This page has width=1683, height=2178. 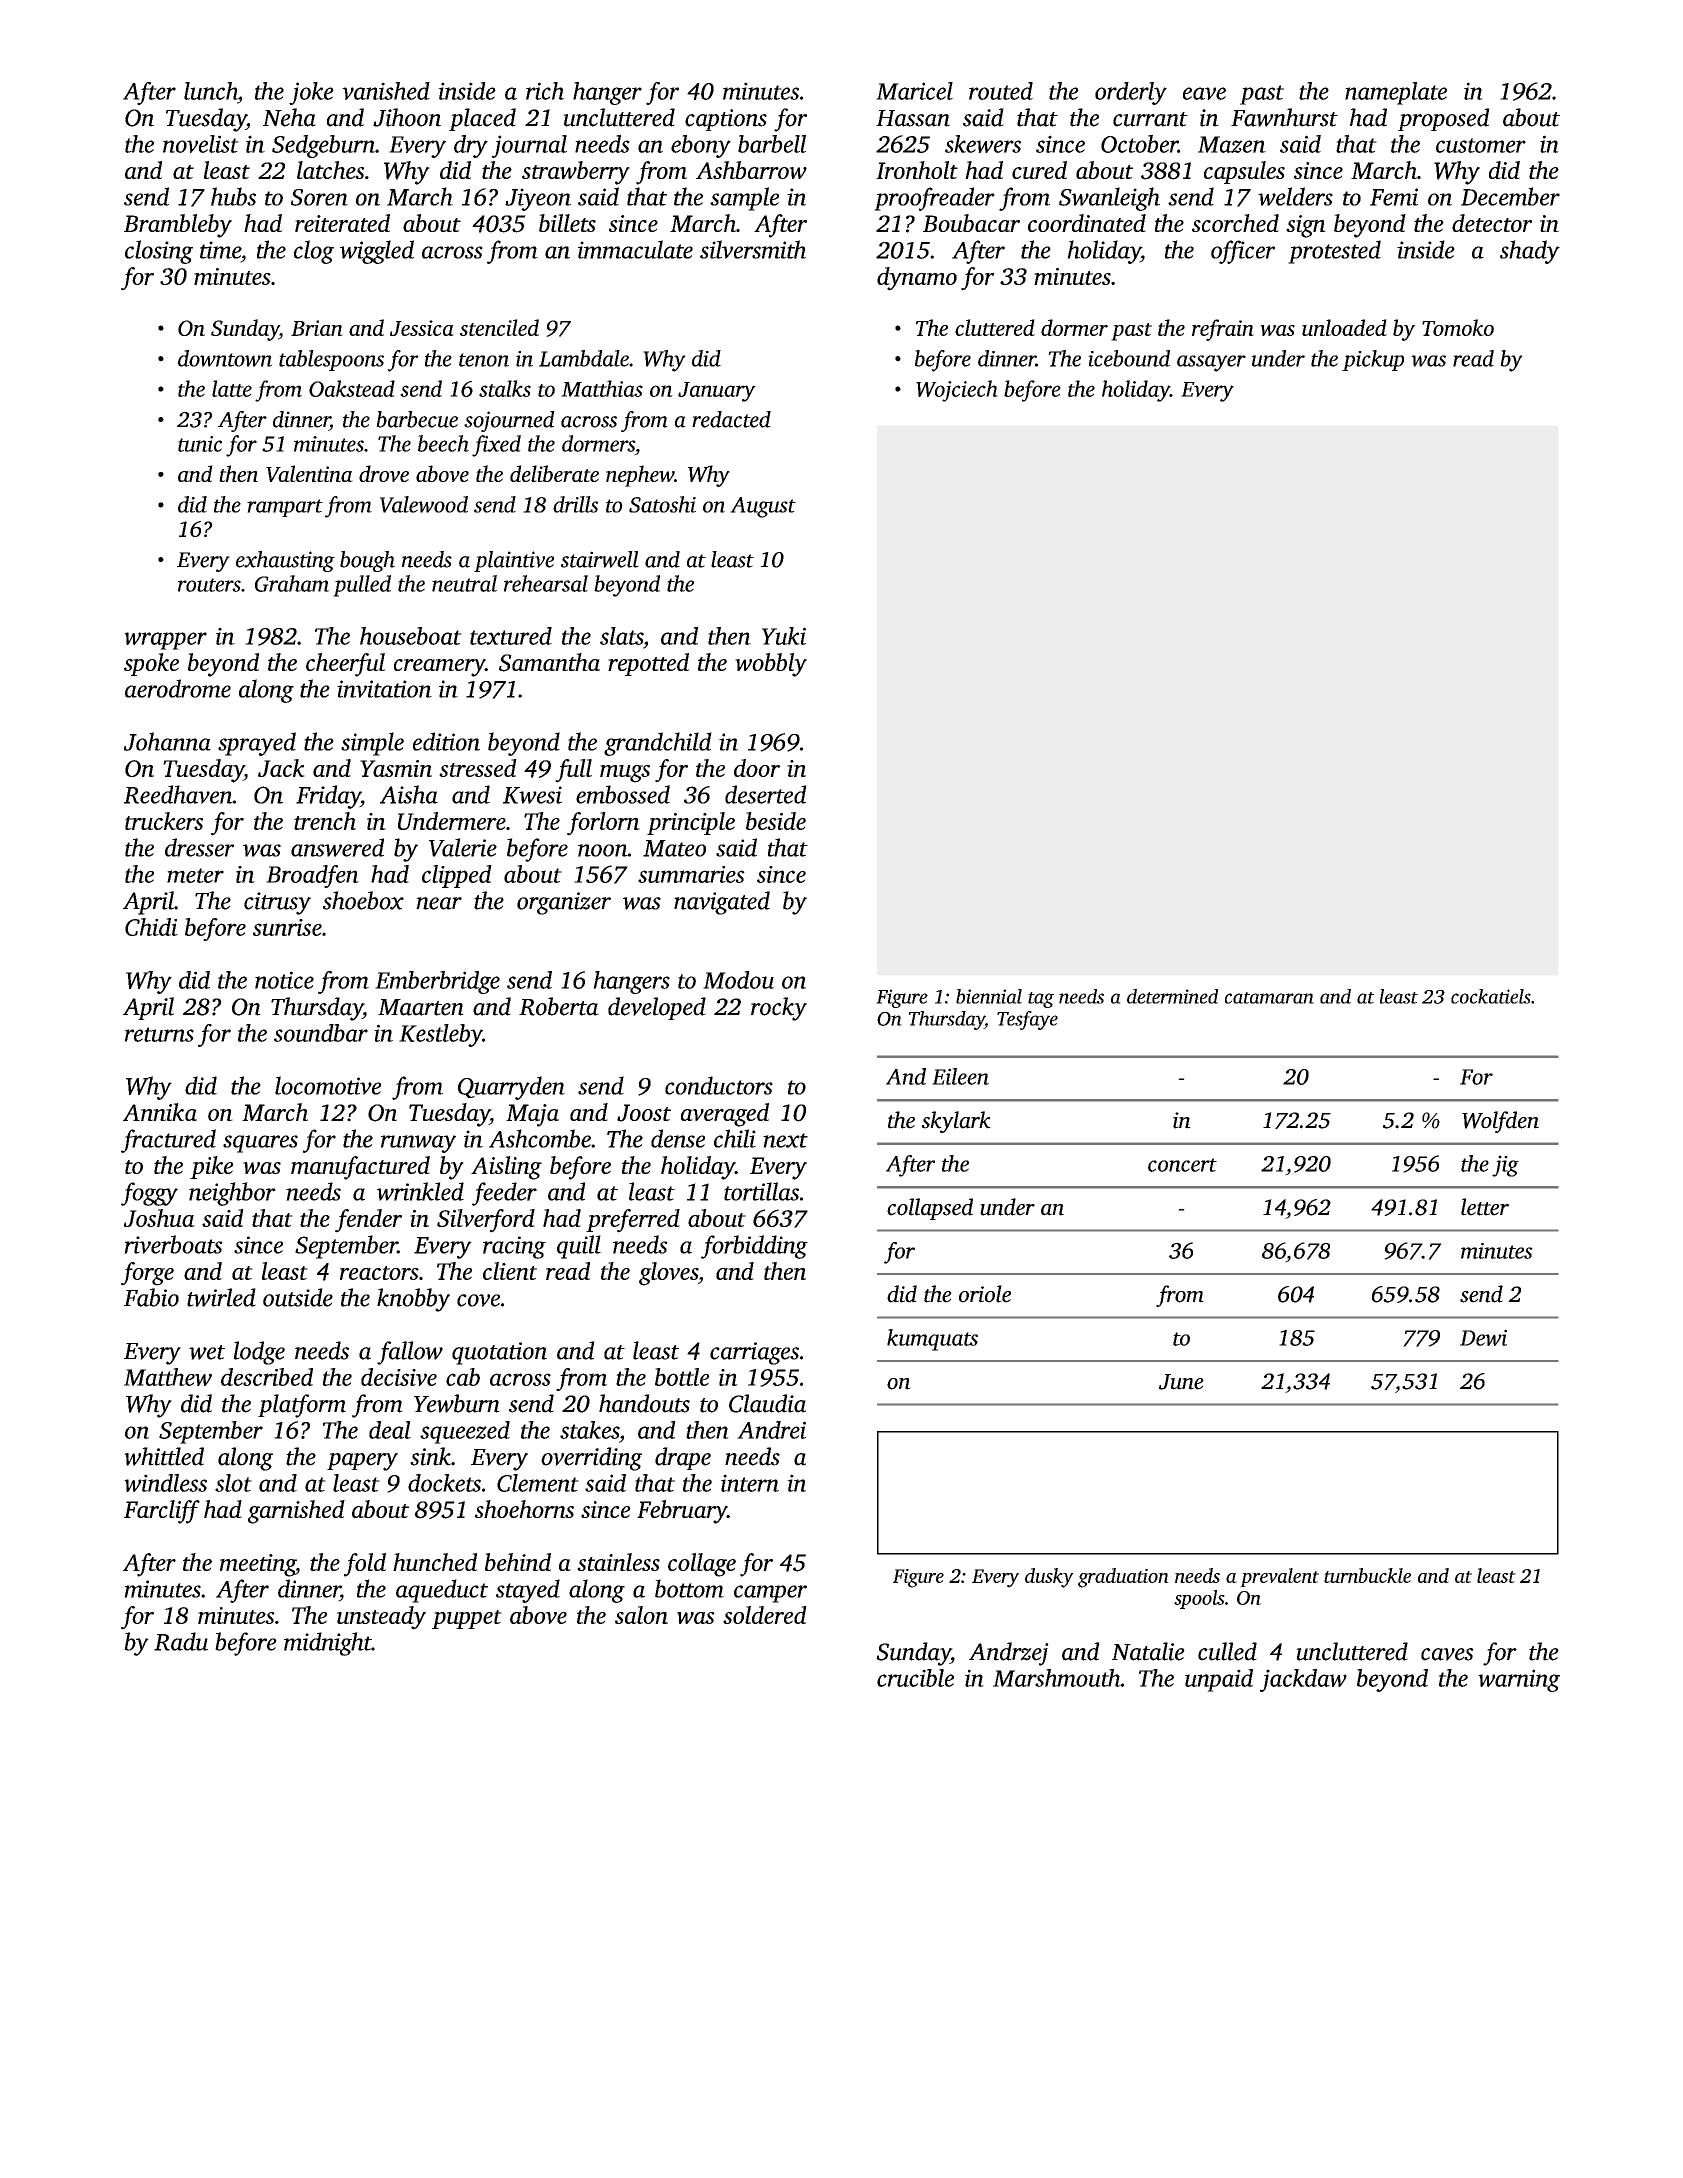 What do you see at coordinates (750, 1483) in the page?
I see `intern` at bounding box center [750, 1483].
